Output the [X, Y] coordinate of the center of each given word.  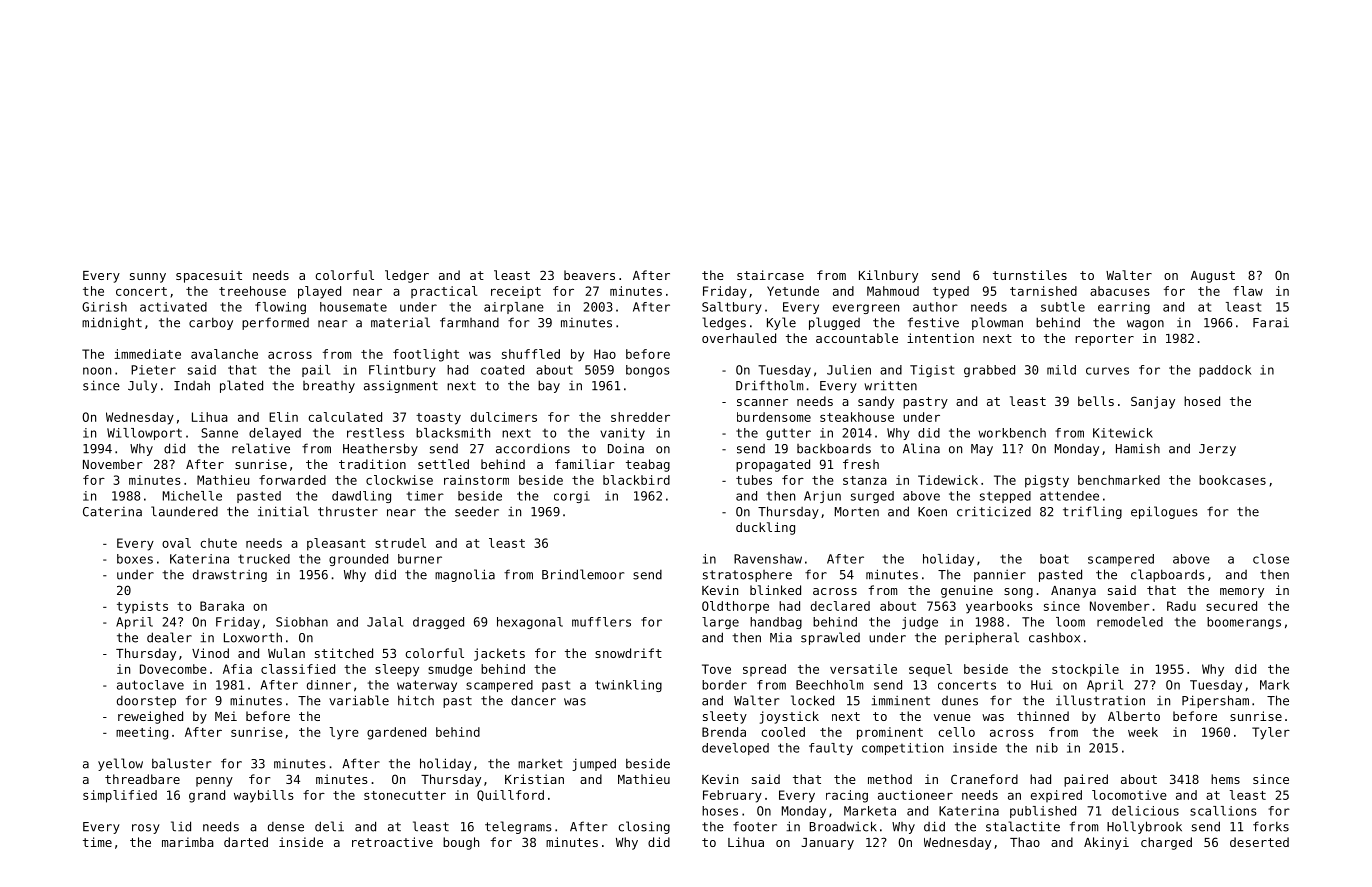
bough [461, 843]
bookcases [1232, 480]
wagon [1145, 325]
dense [286, 827]
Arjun [822, 497]
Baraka [222, 606]
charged [1166, 843]
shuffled [531, 354]
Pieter [153, 370]
